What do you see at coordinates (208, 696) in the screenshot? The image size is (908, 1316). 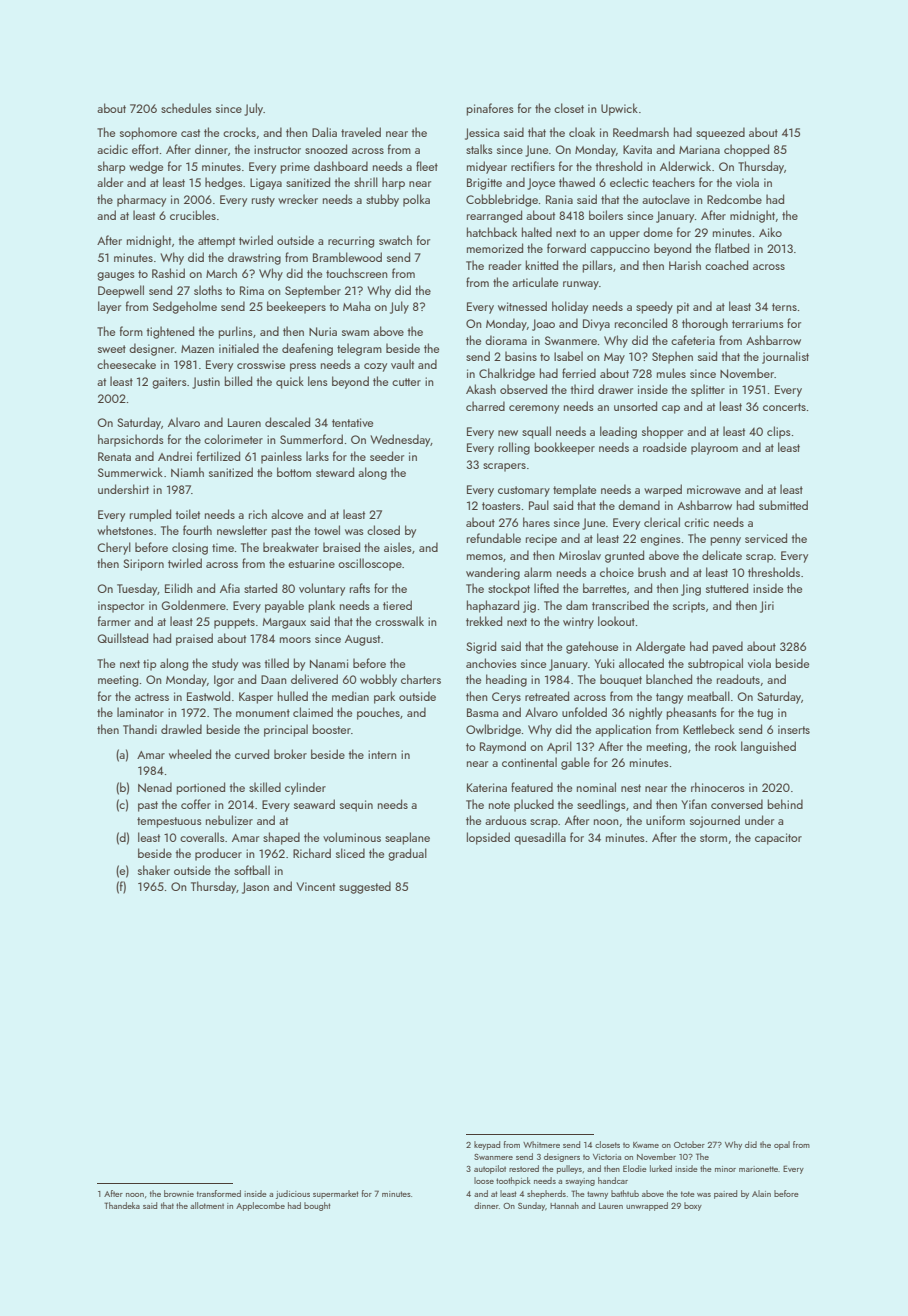 I see `Eastwold` at bounding box center [208, 696].
